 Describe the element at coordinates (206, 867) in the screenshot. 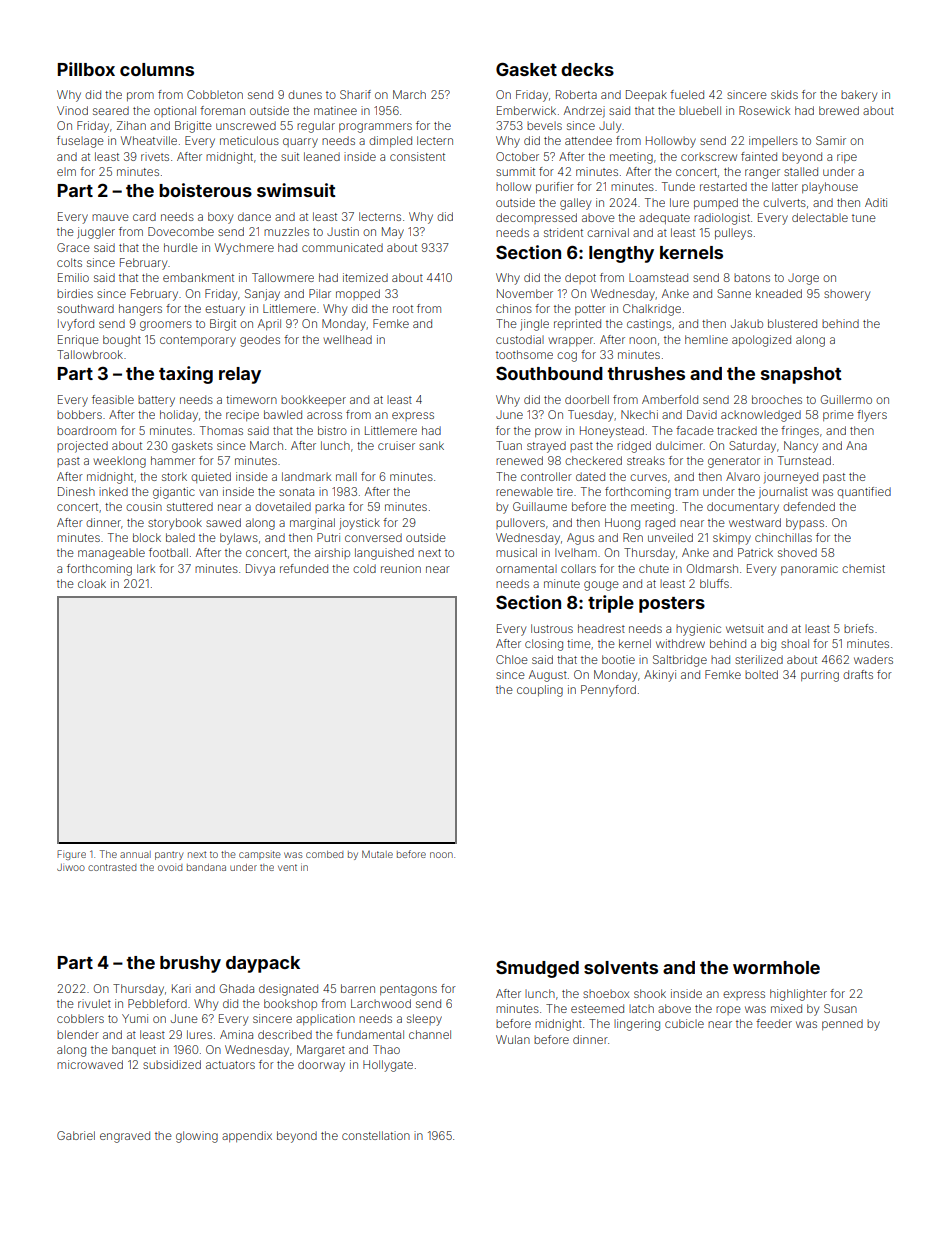

I see `bandana` at that location.
